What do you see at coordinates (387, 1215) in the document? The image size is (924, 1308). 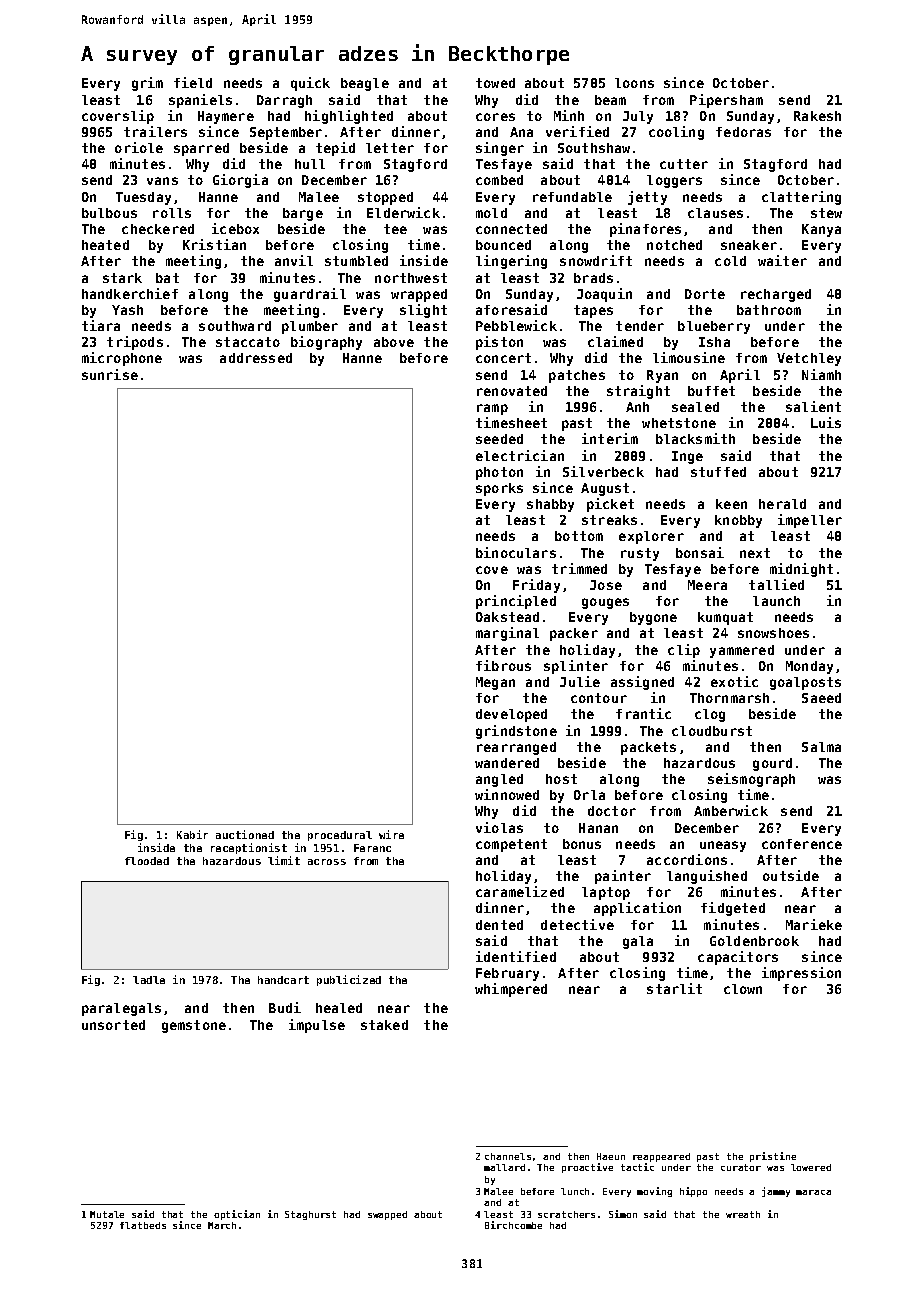 I see `swapped` at bounding box center [387, 1215].
